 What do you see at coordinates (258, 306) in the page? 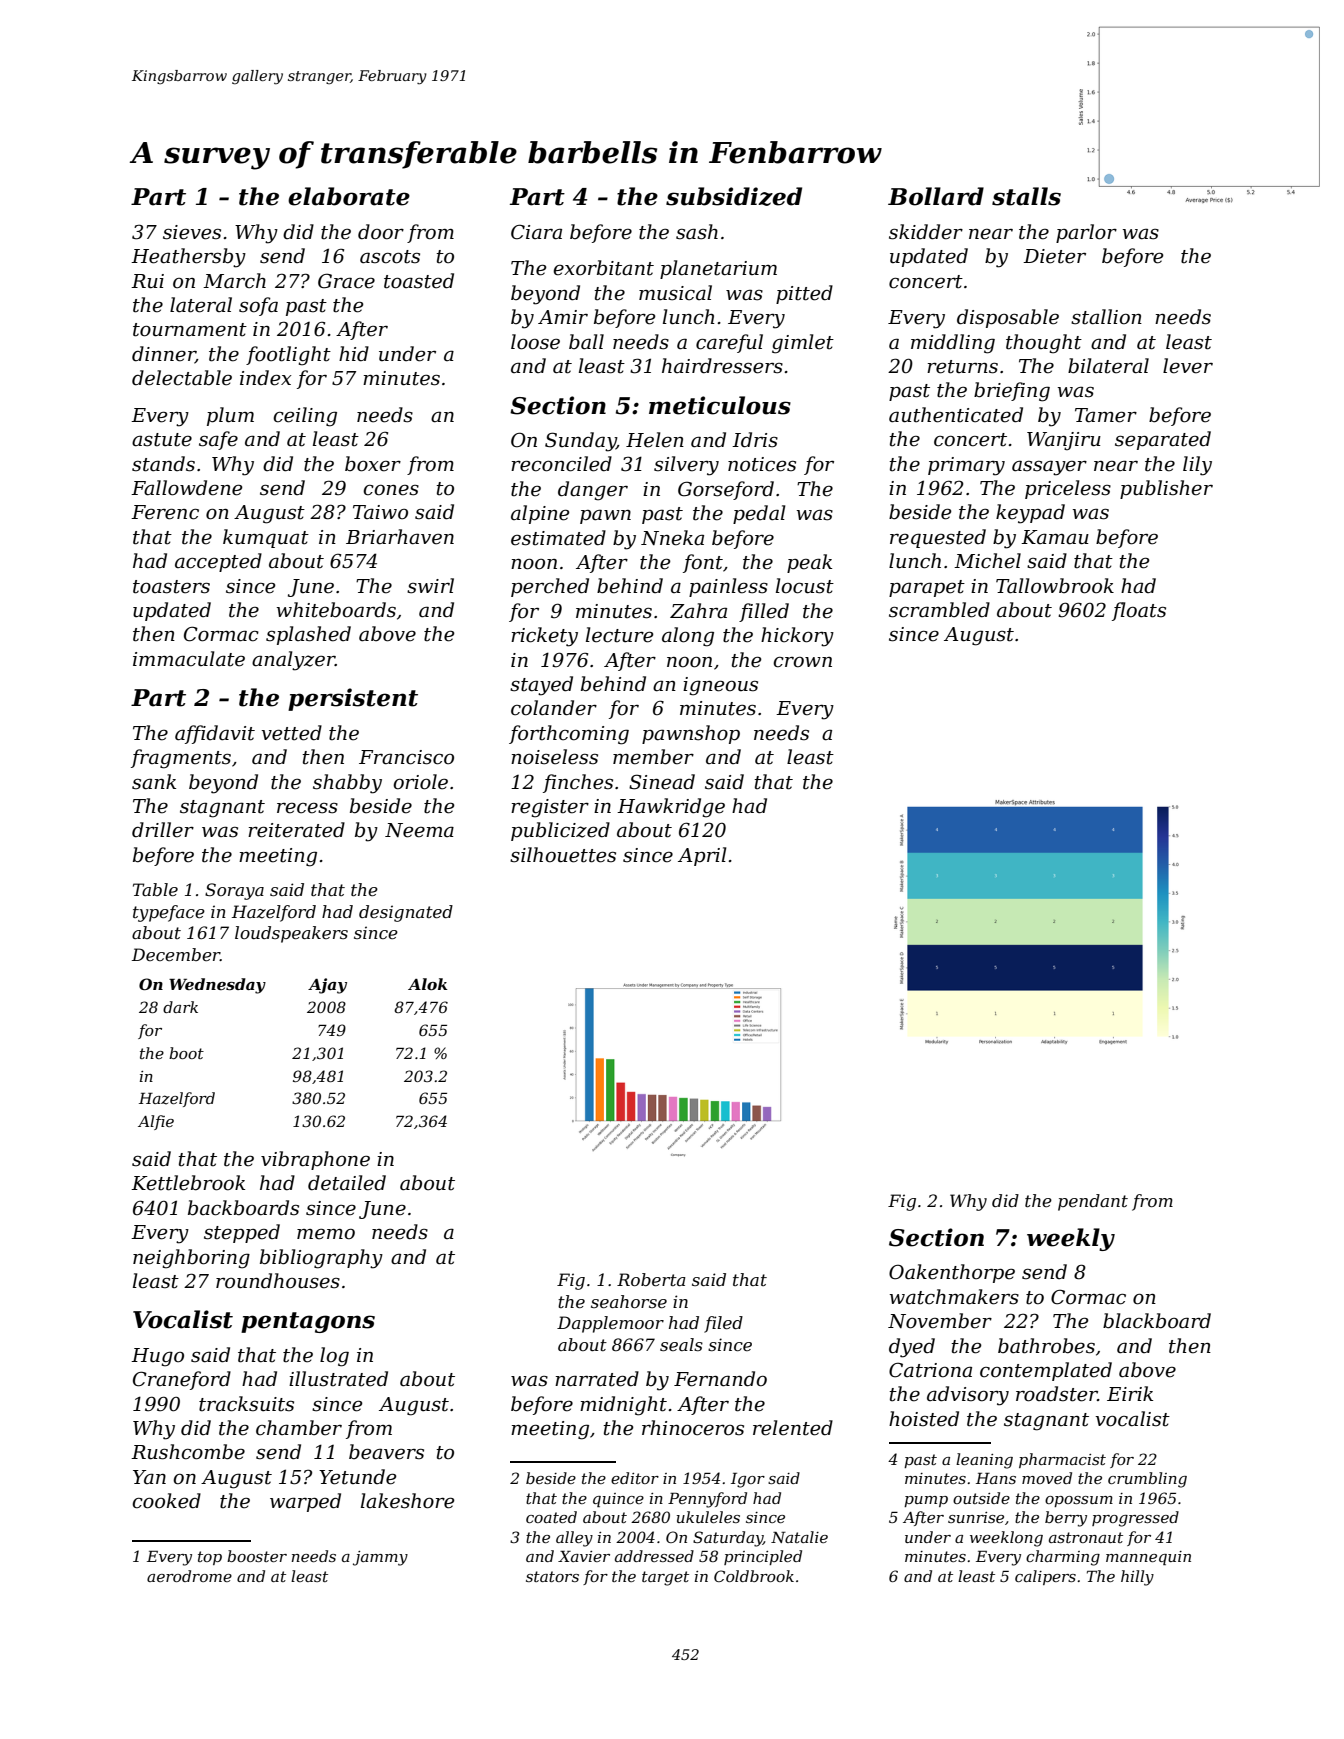
I see `sofa` at bounding box center [258, 306].
